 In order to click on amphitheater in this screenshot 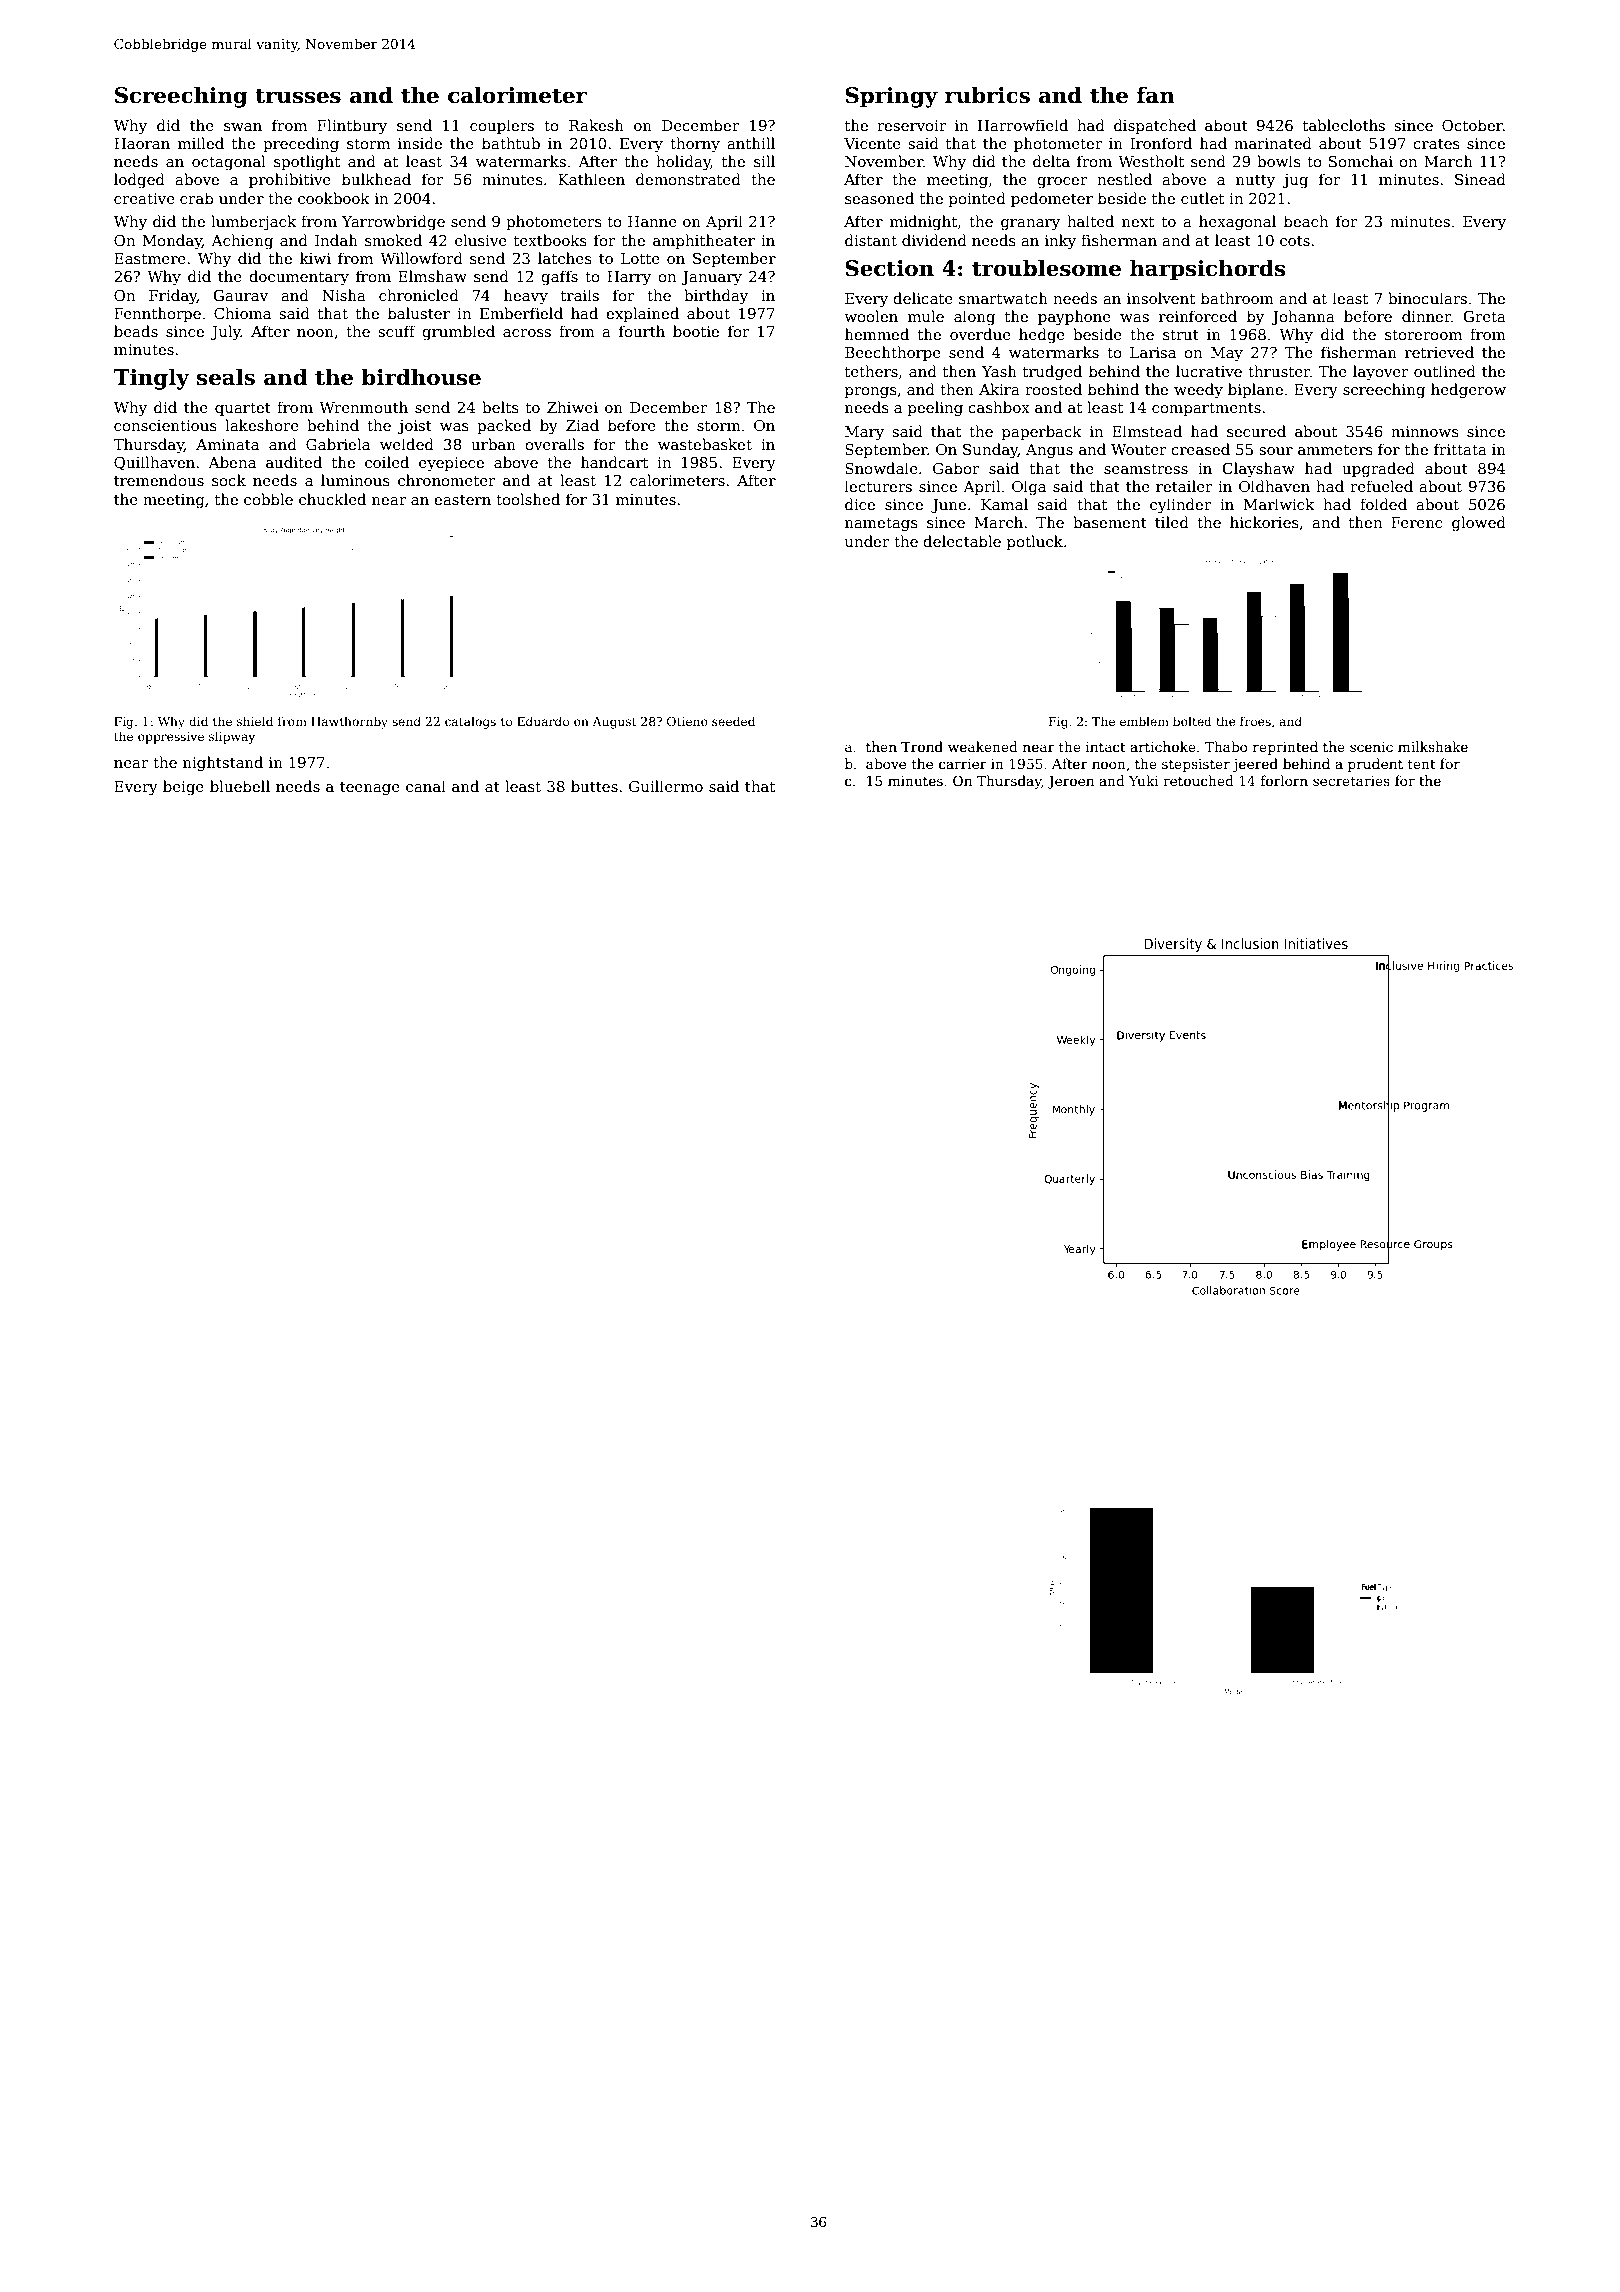, I will do `click(704, 241)`.
